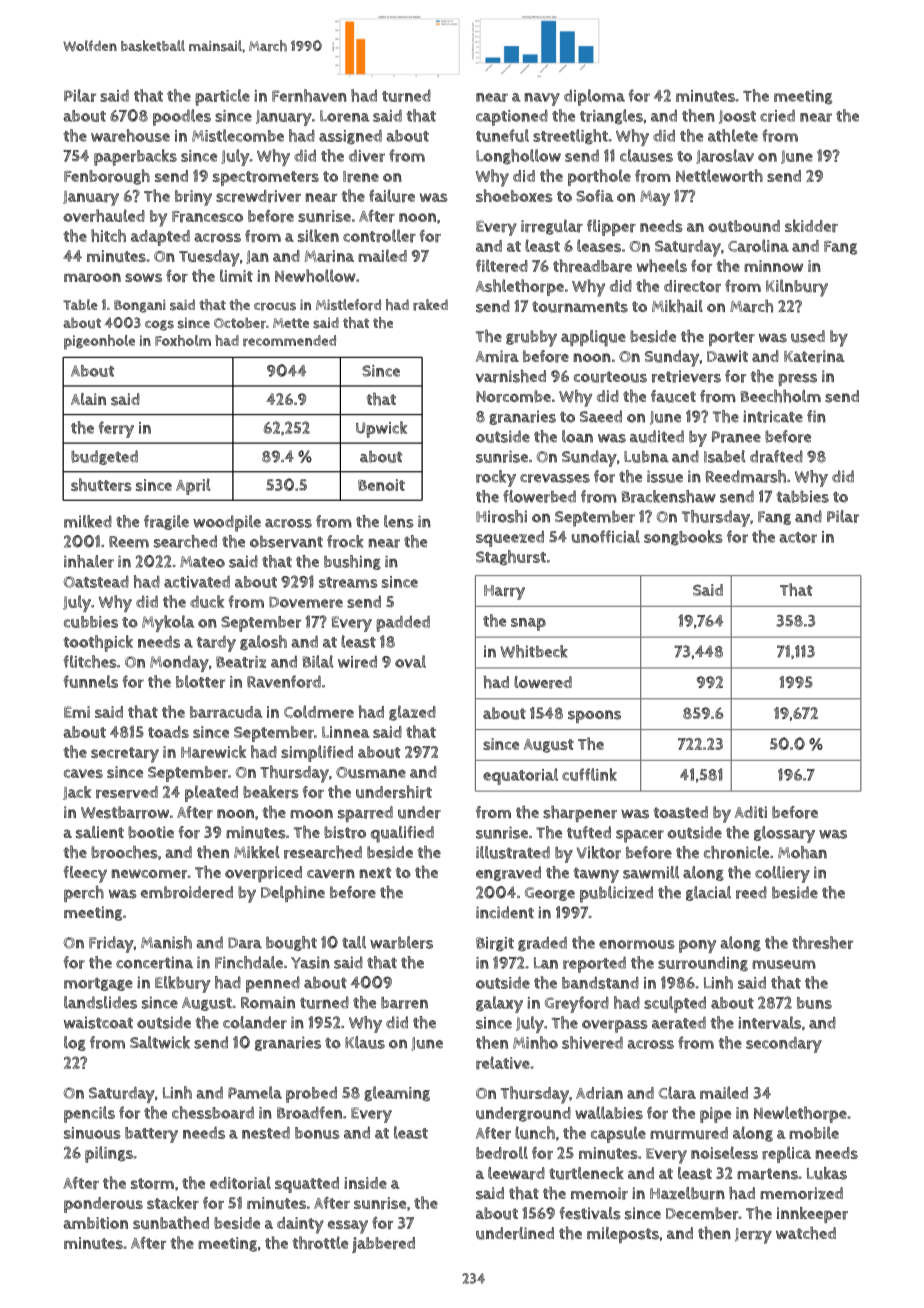 Image resolution: width=924 pixels, height=1308 pixels. I want to click on log, so click(75, 1043).
